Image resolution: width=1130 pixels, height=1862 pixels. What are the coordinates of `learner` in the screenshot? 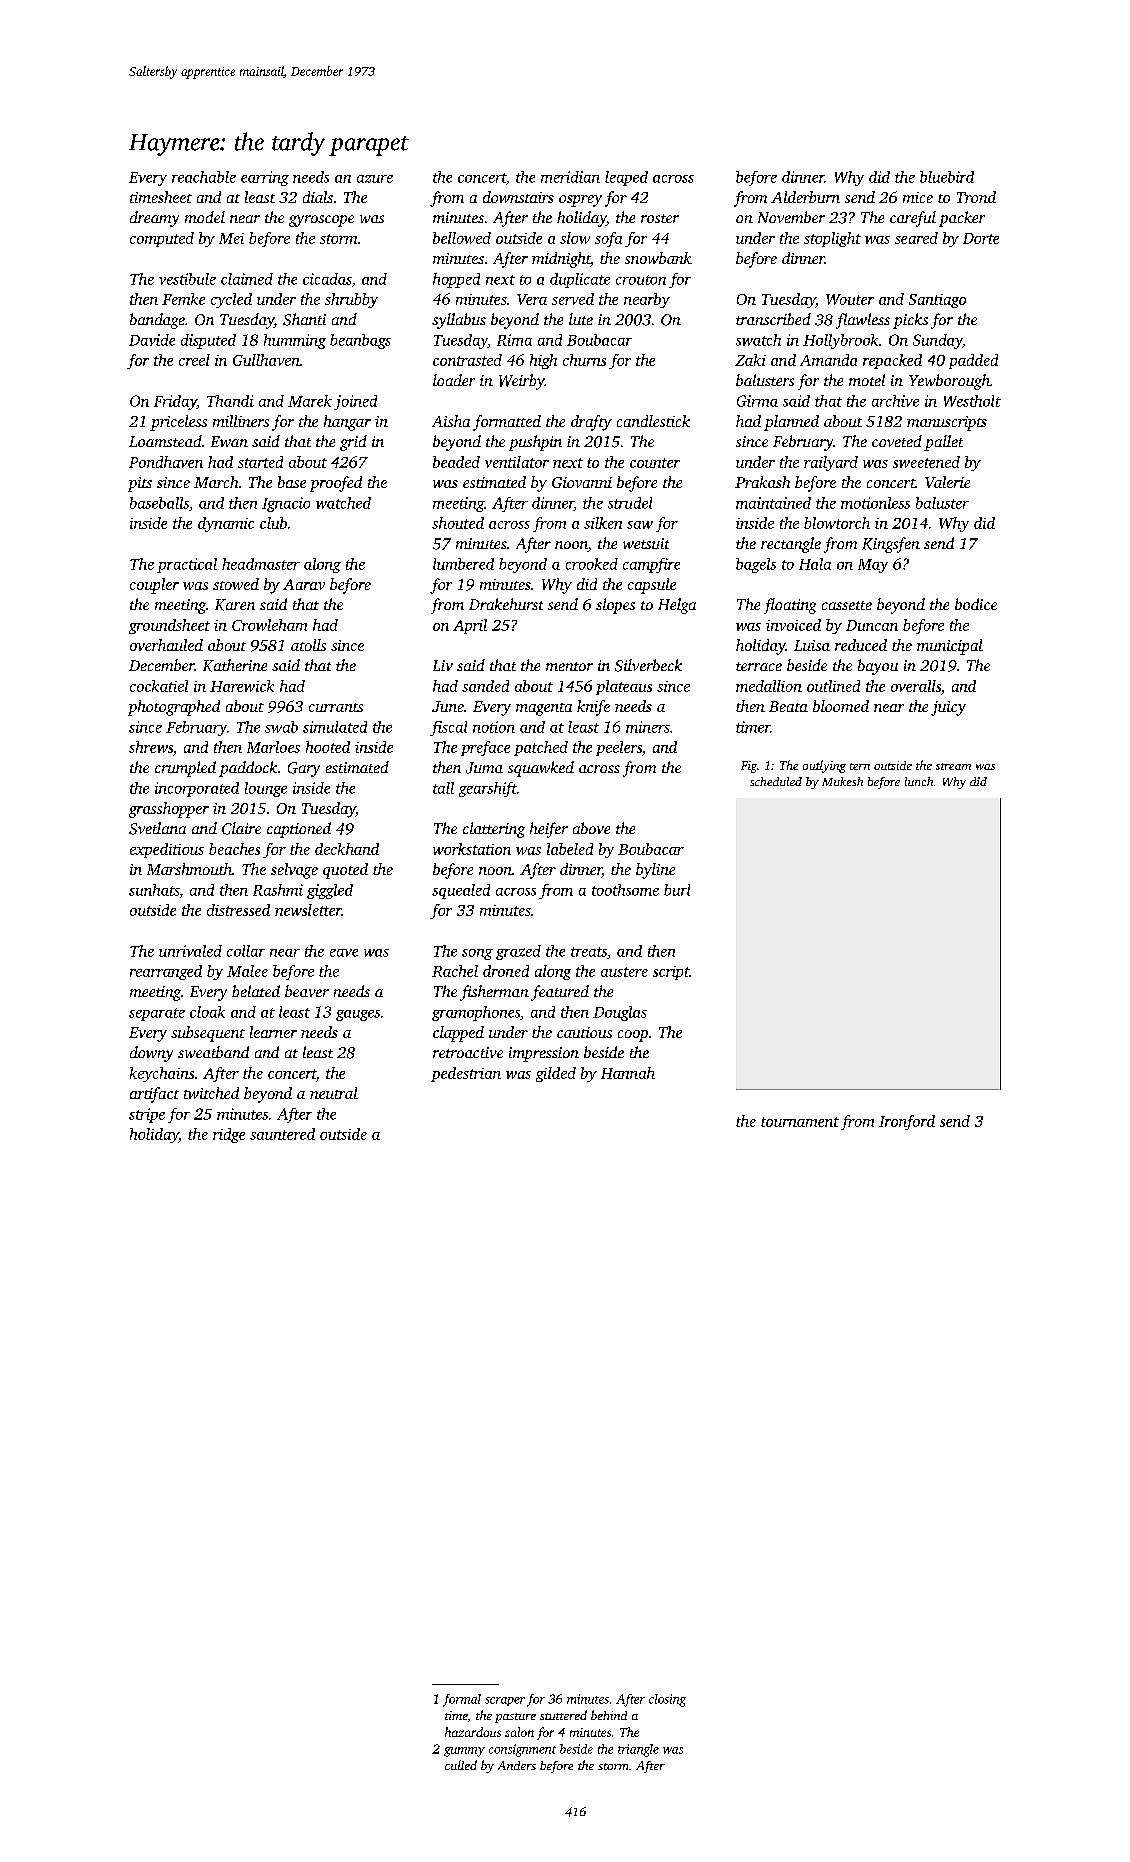 It's located at (273, 1032).
